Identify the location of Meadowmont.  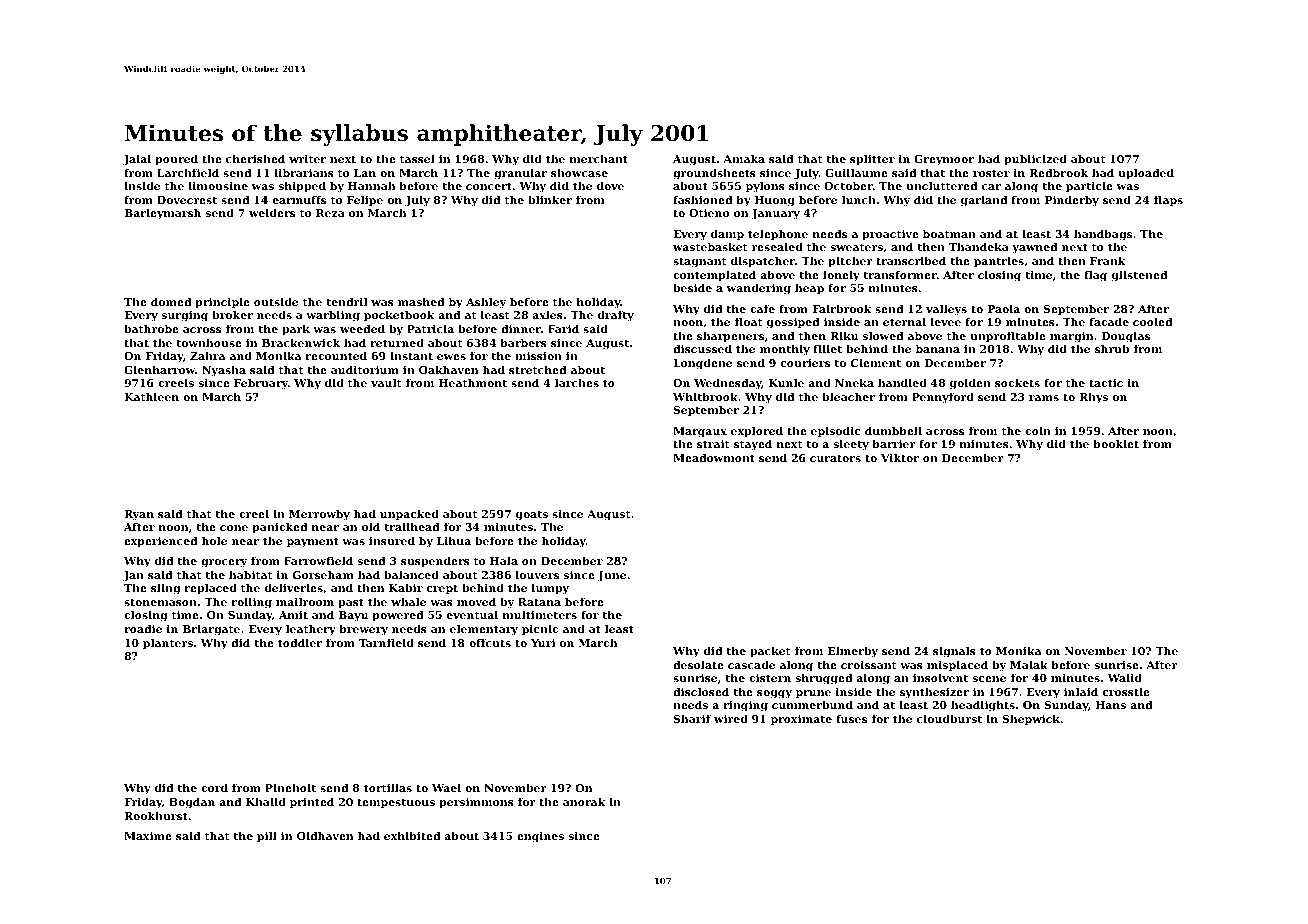
(714, 457).
